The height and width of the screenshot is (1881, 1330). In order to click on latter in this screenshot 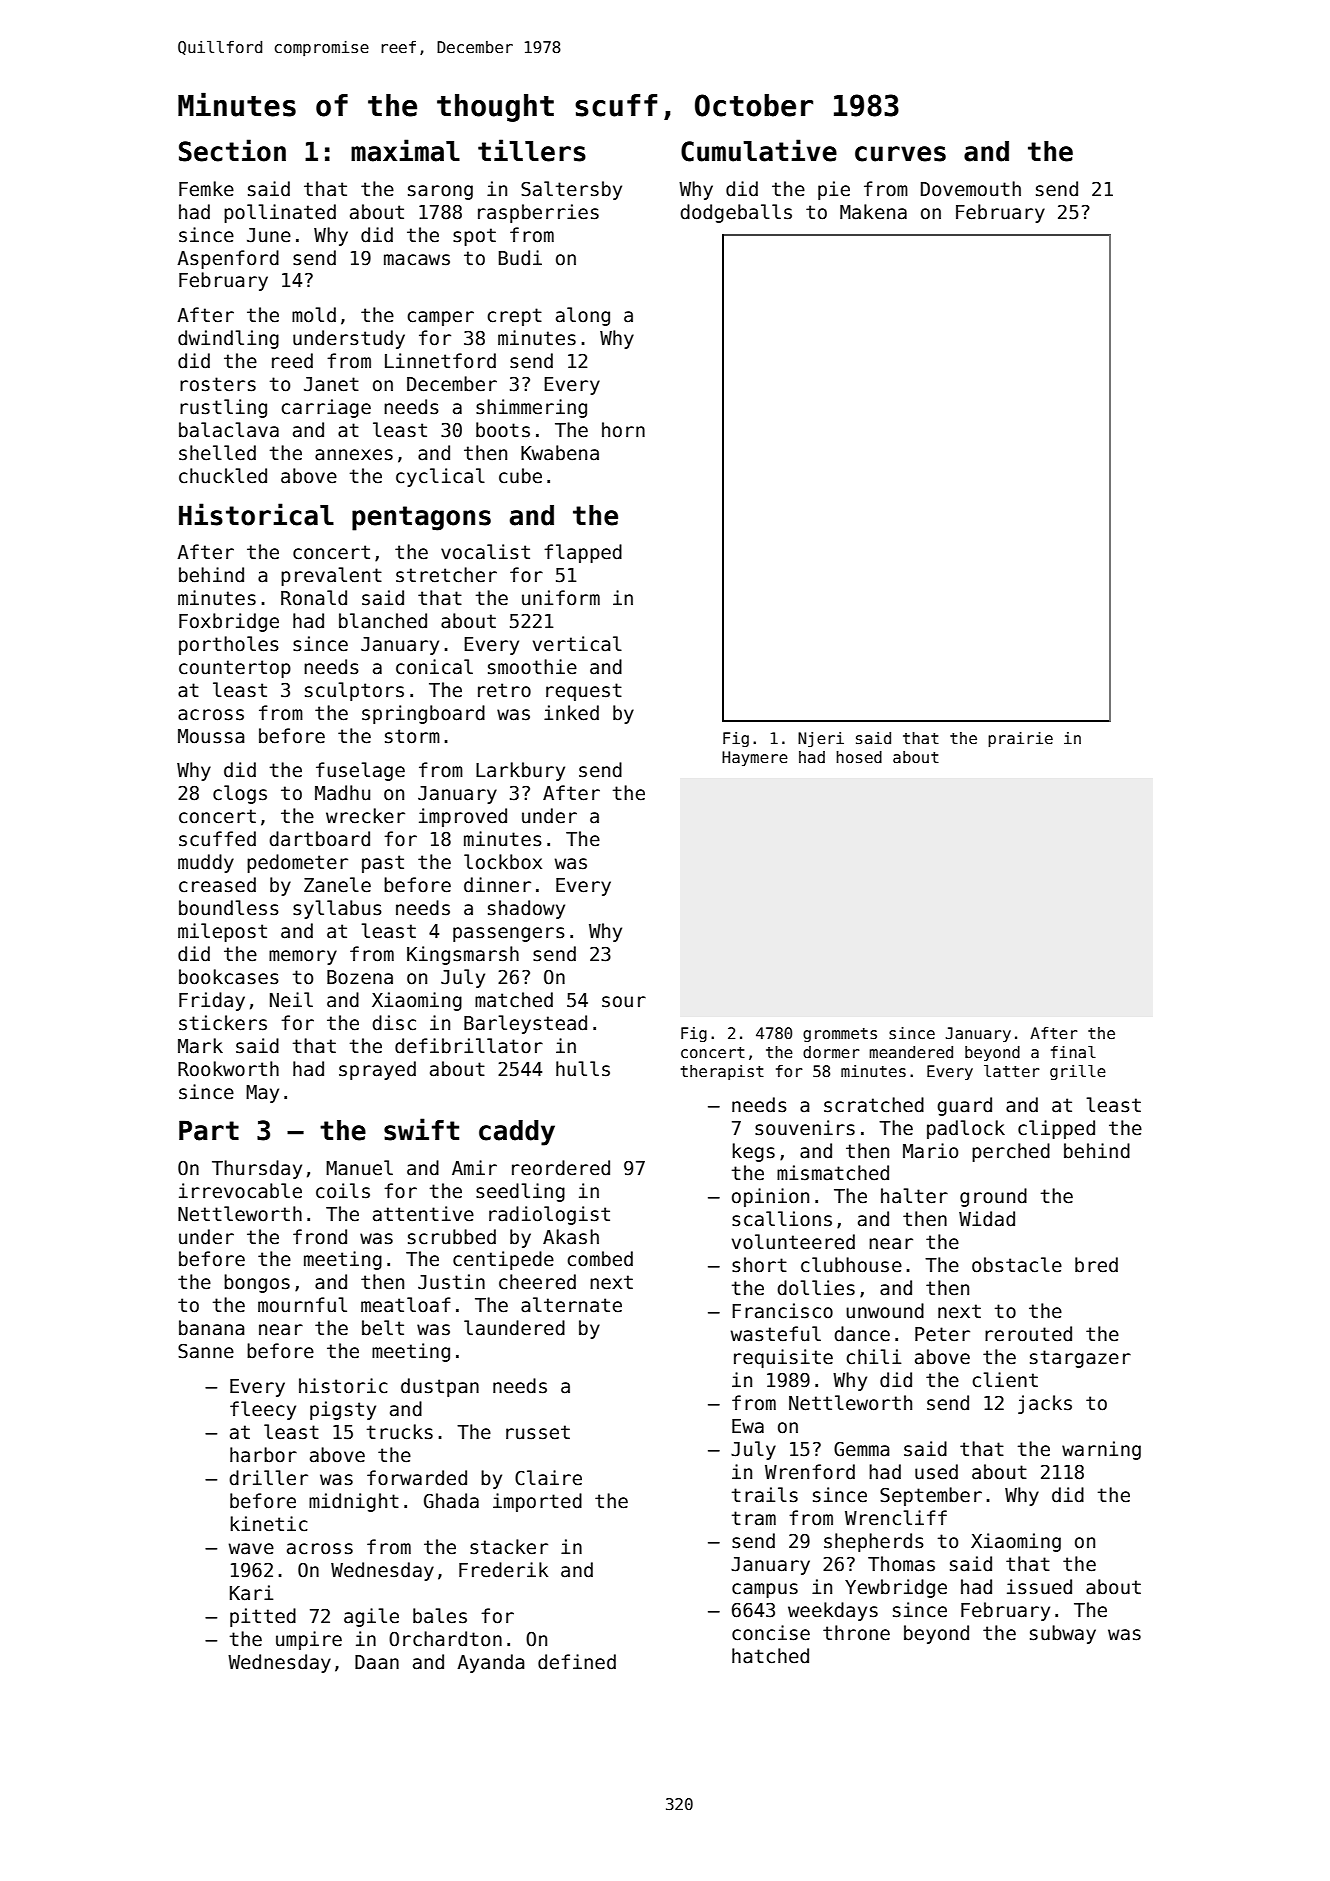, I will do `click(1012, 1071)`.
